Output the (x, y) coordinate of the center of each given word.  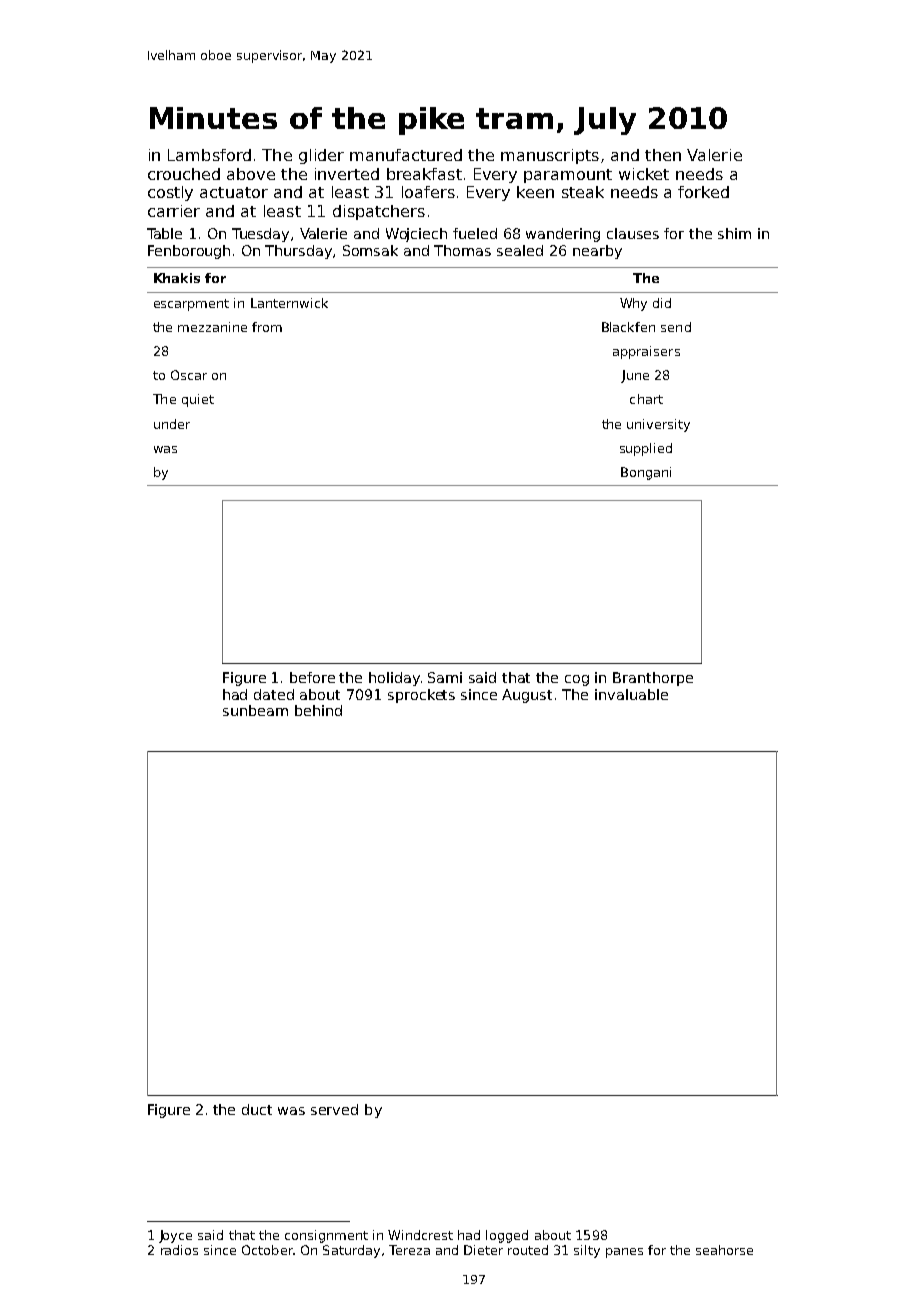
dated (274, 694)
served (334, 1109)
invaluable (631, 694)
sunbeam (255, 710)
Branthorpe (653, 679)
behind (318, 710)
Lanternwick (289, 303)
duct (257, 1109)
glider (321, 156)
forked (703, 192)
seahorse (724, 1250)
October (267, 1250)
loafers (428, 192)
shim (734, 233)
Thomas (462, 250)
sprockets (421, 696)
